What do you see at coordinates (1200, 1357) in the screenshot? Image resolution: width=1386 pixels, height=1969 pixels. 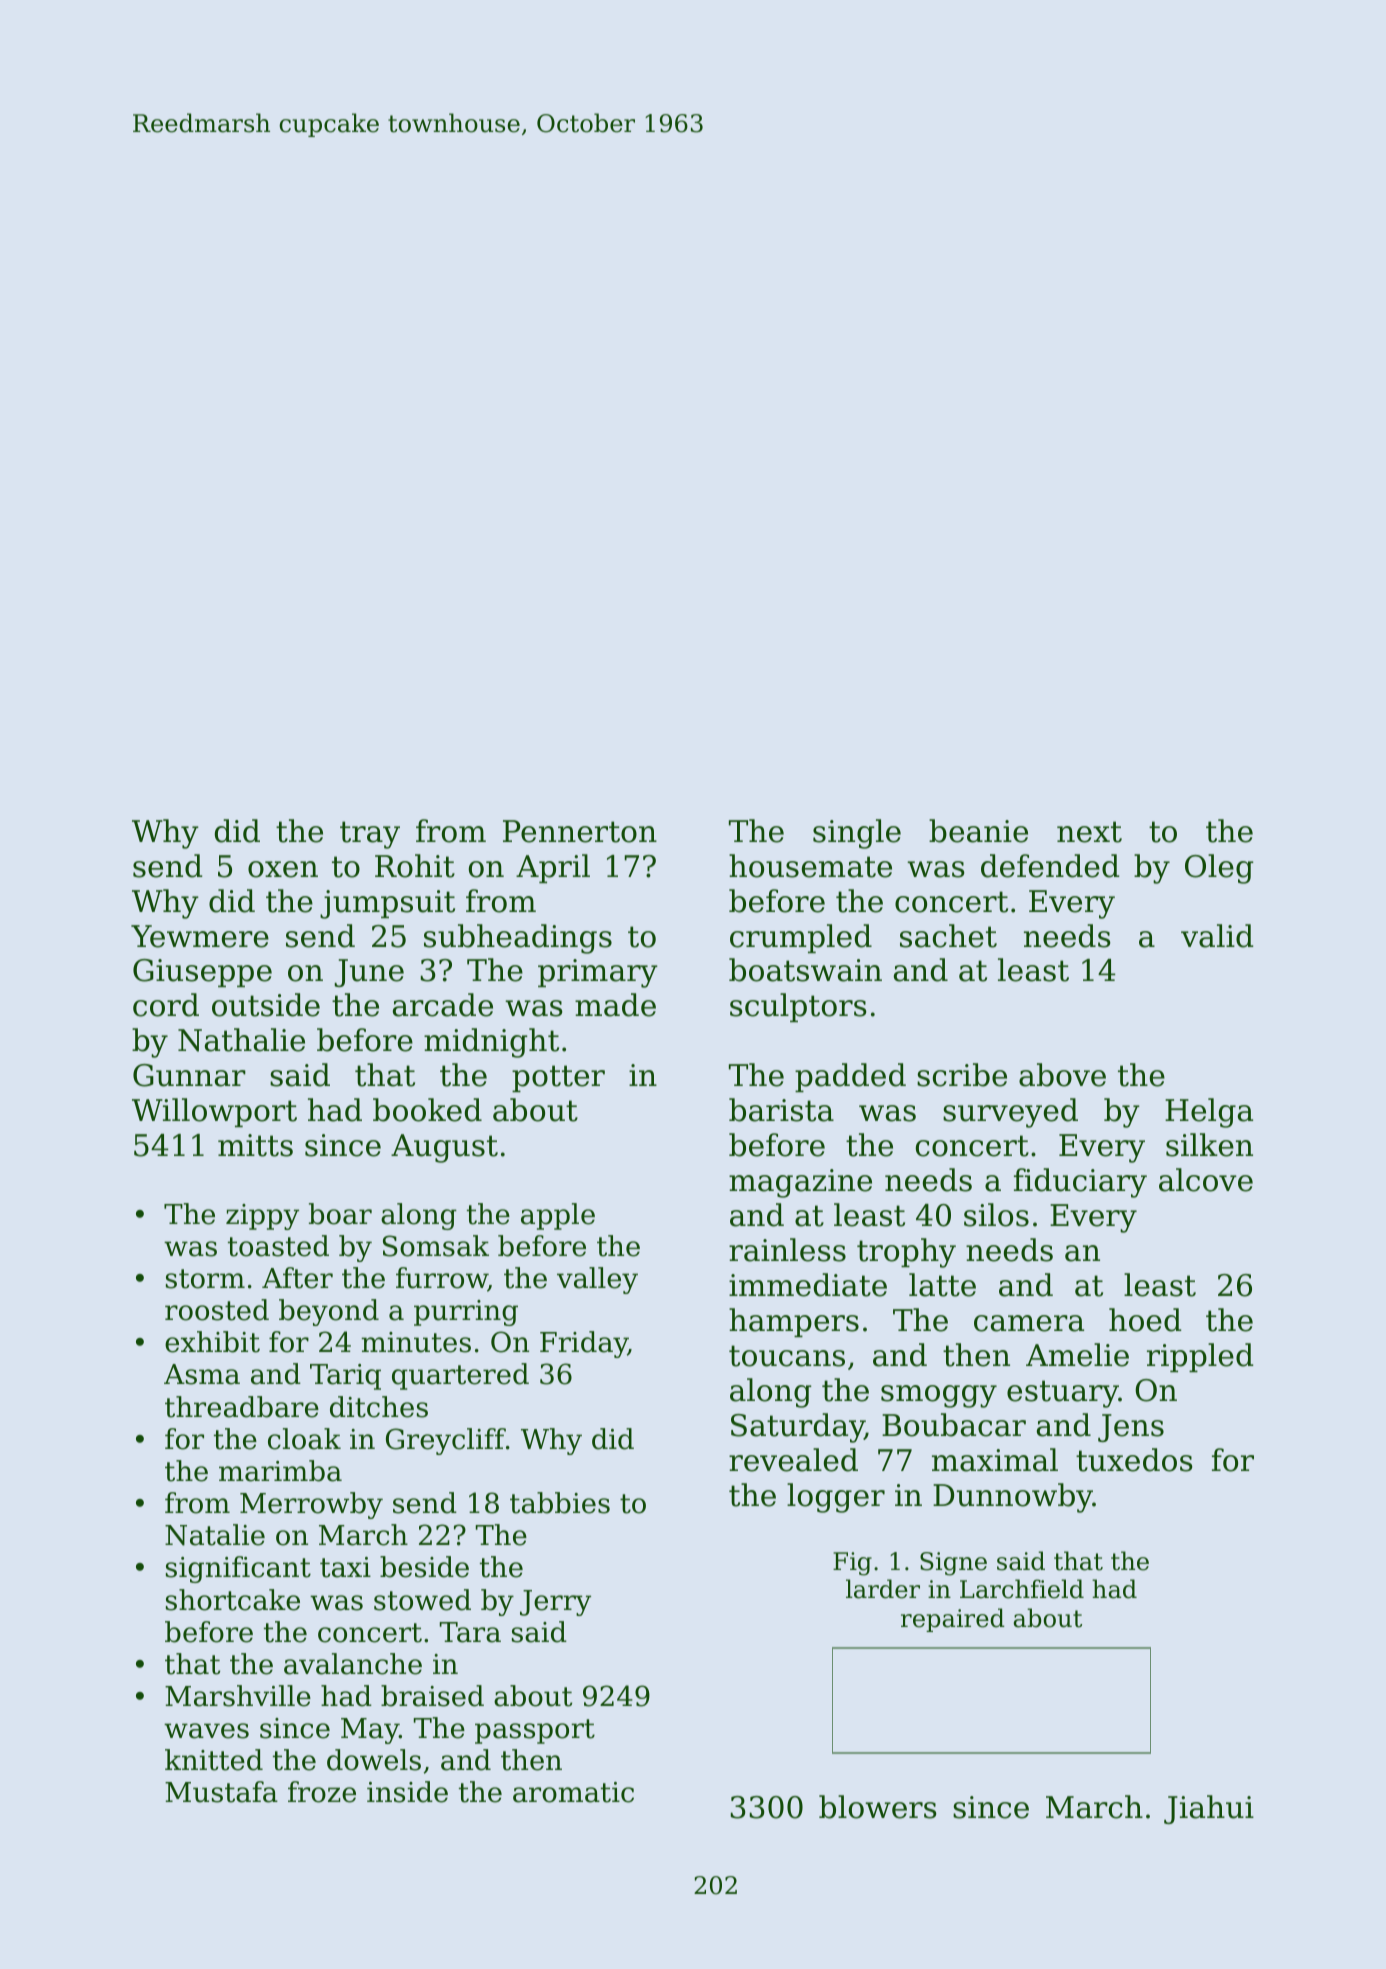 I see `rippled` at bounding box center [1200, 1357].
